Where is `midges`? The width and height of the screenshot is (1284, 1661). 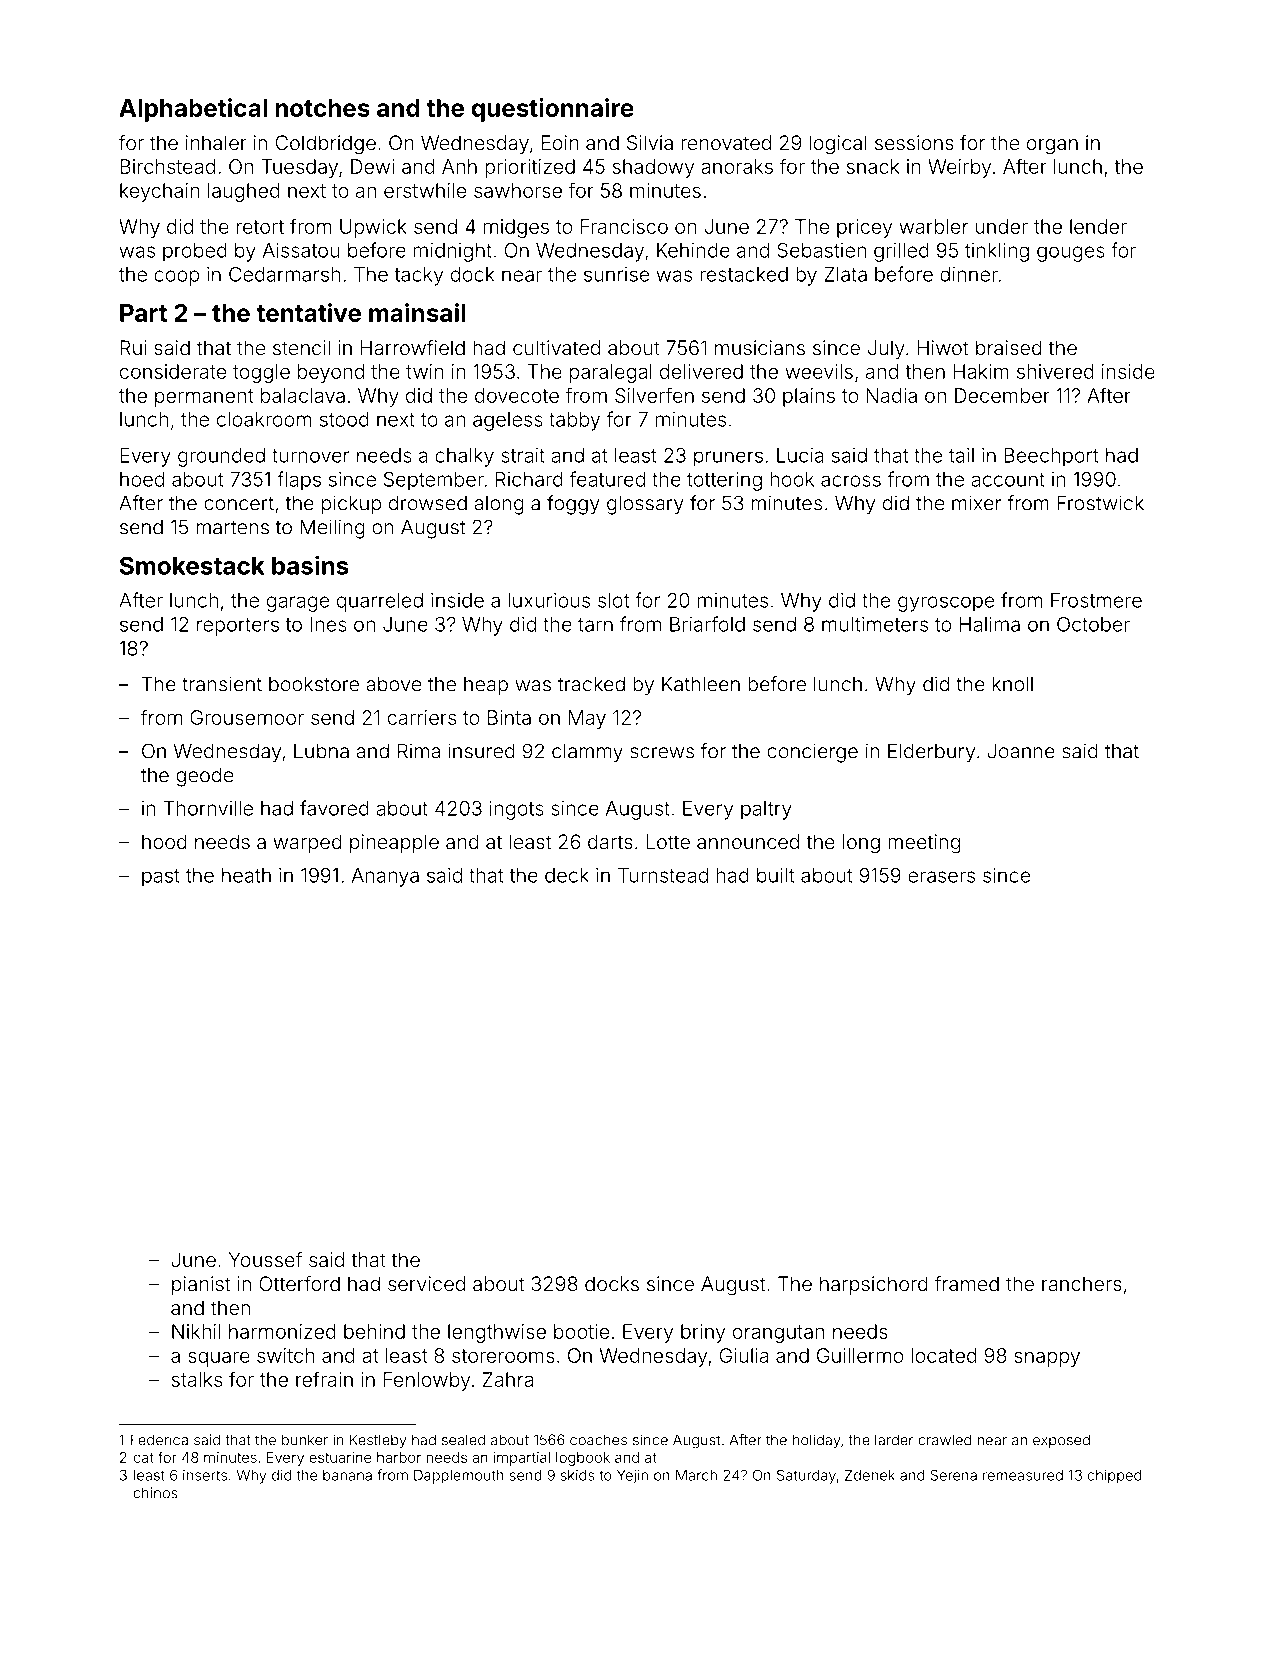 midges is located at coordinates (516, 228).
